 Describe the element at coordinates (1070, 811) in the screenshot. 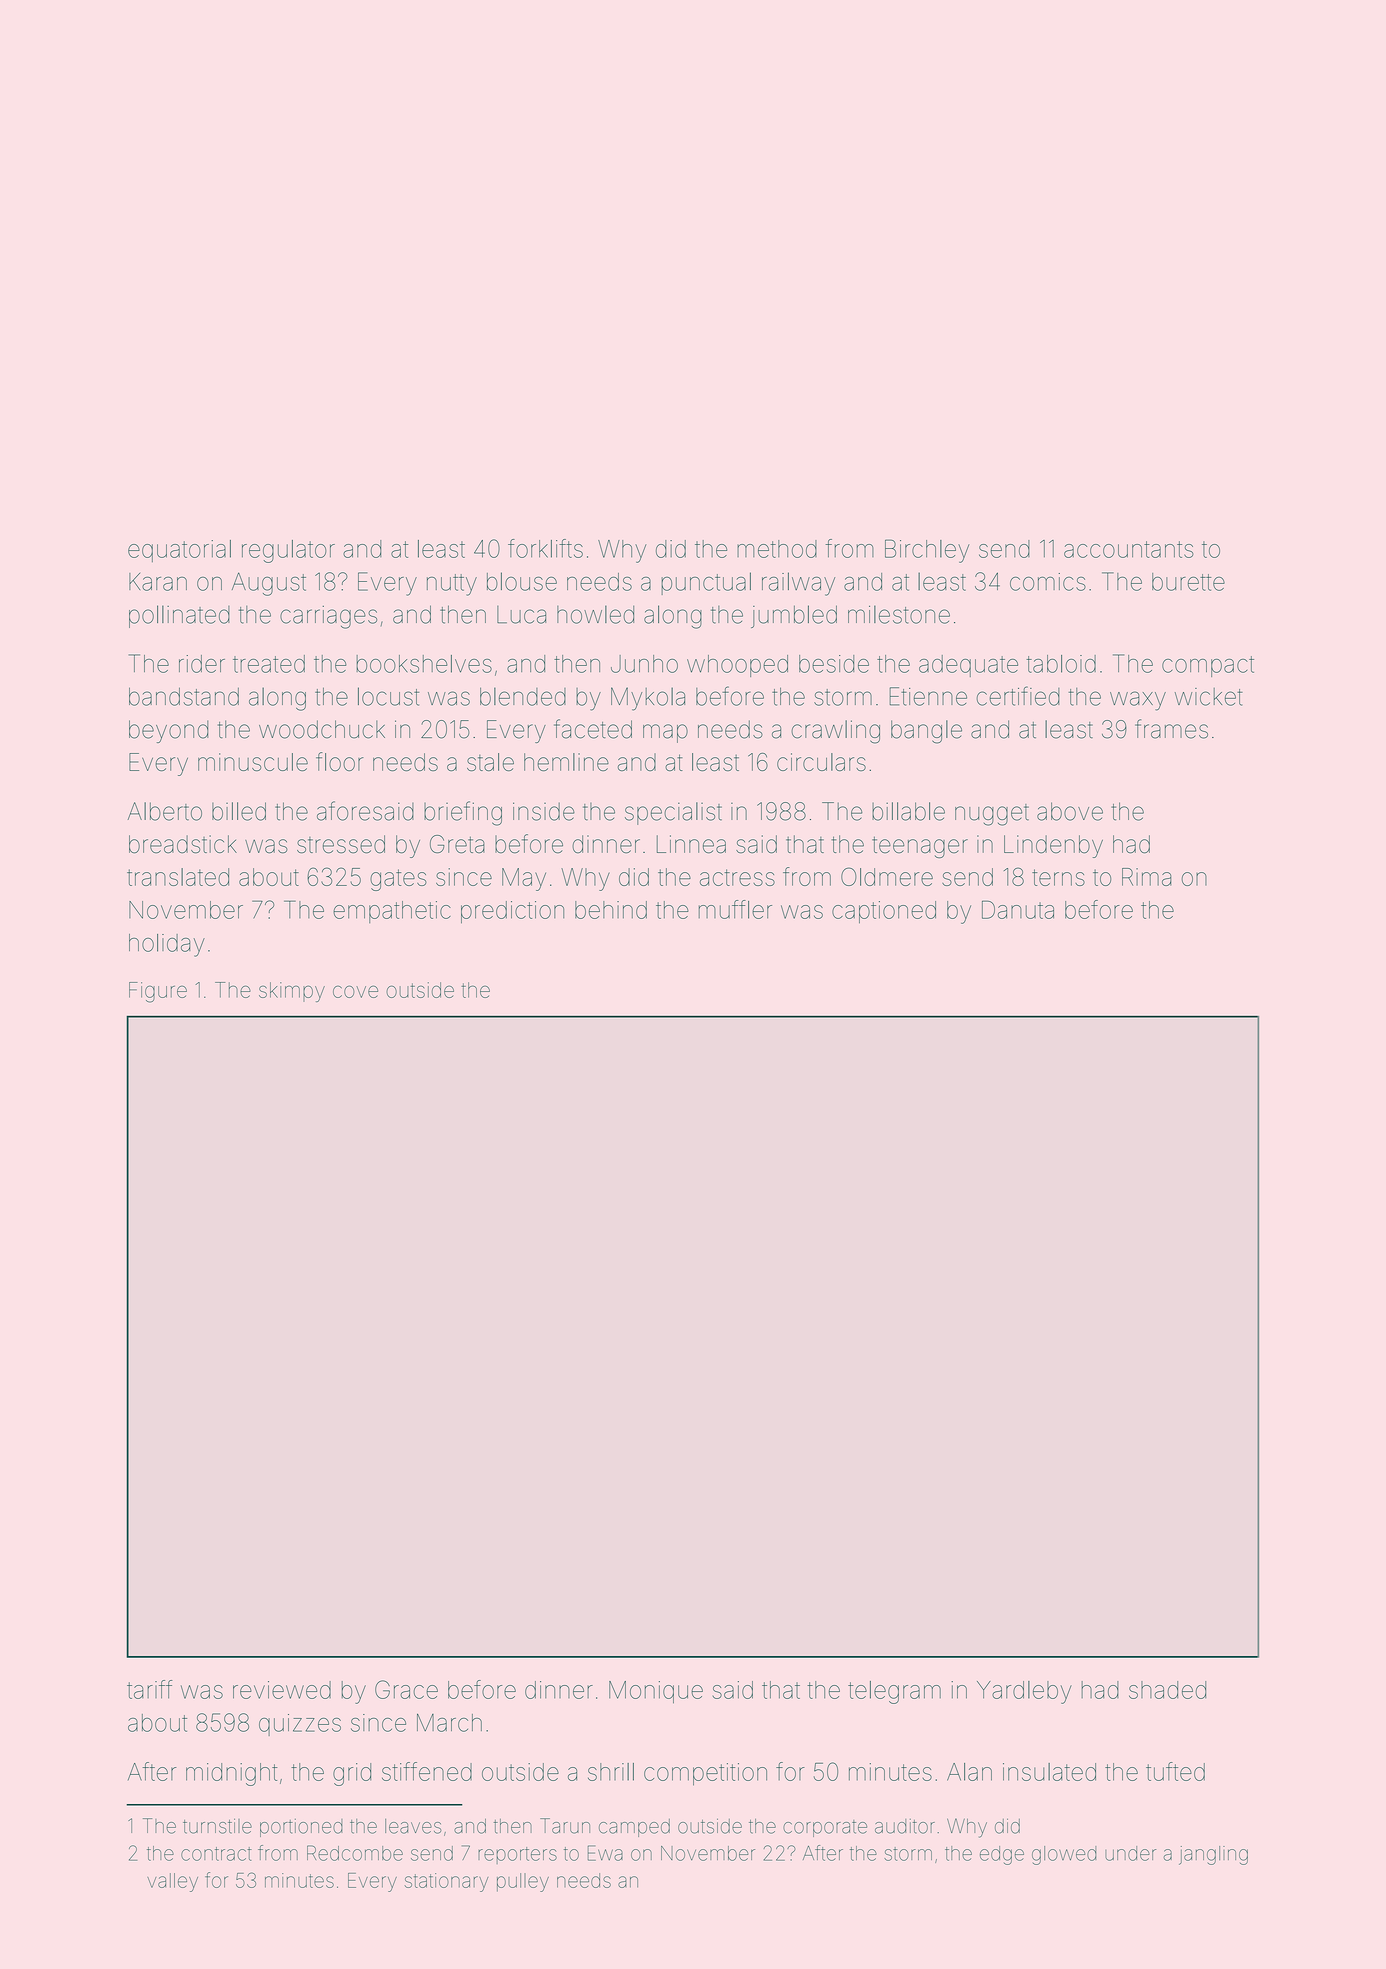

I see `above` at that location.
